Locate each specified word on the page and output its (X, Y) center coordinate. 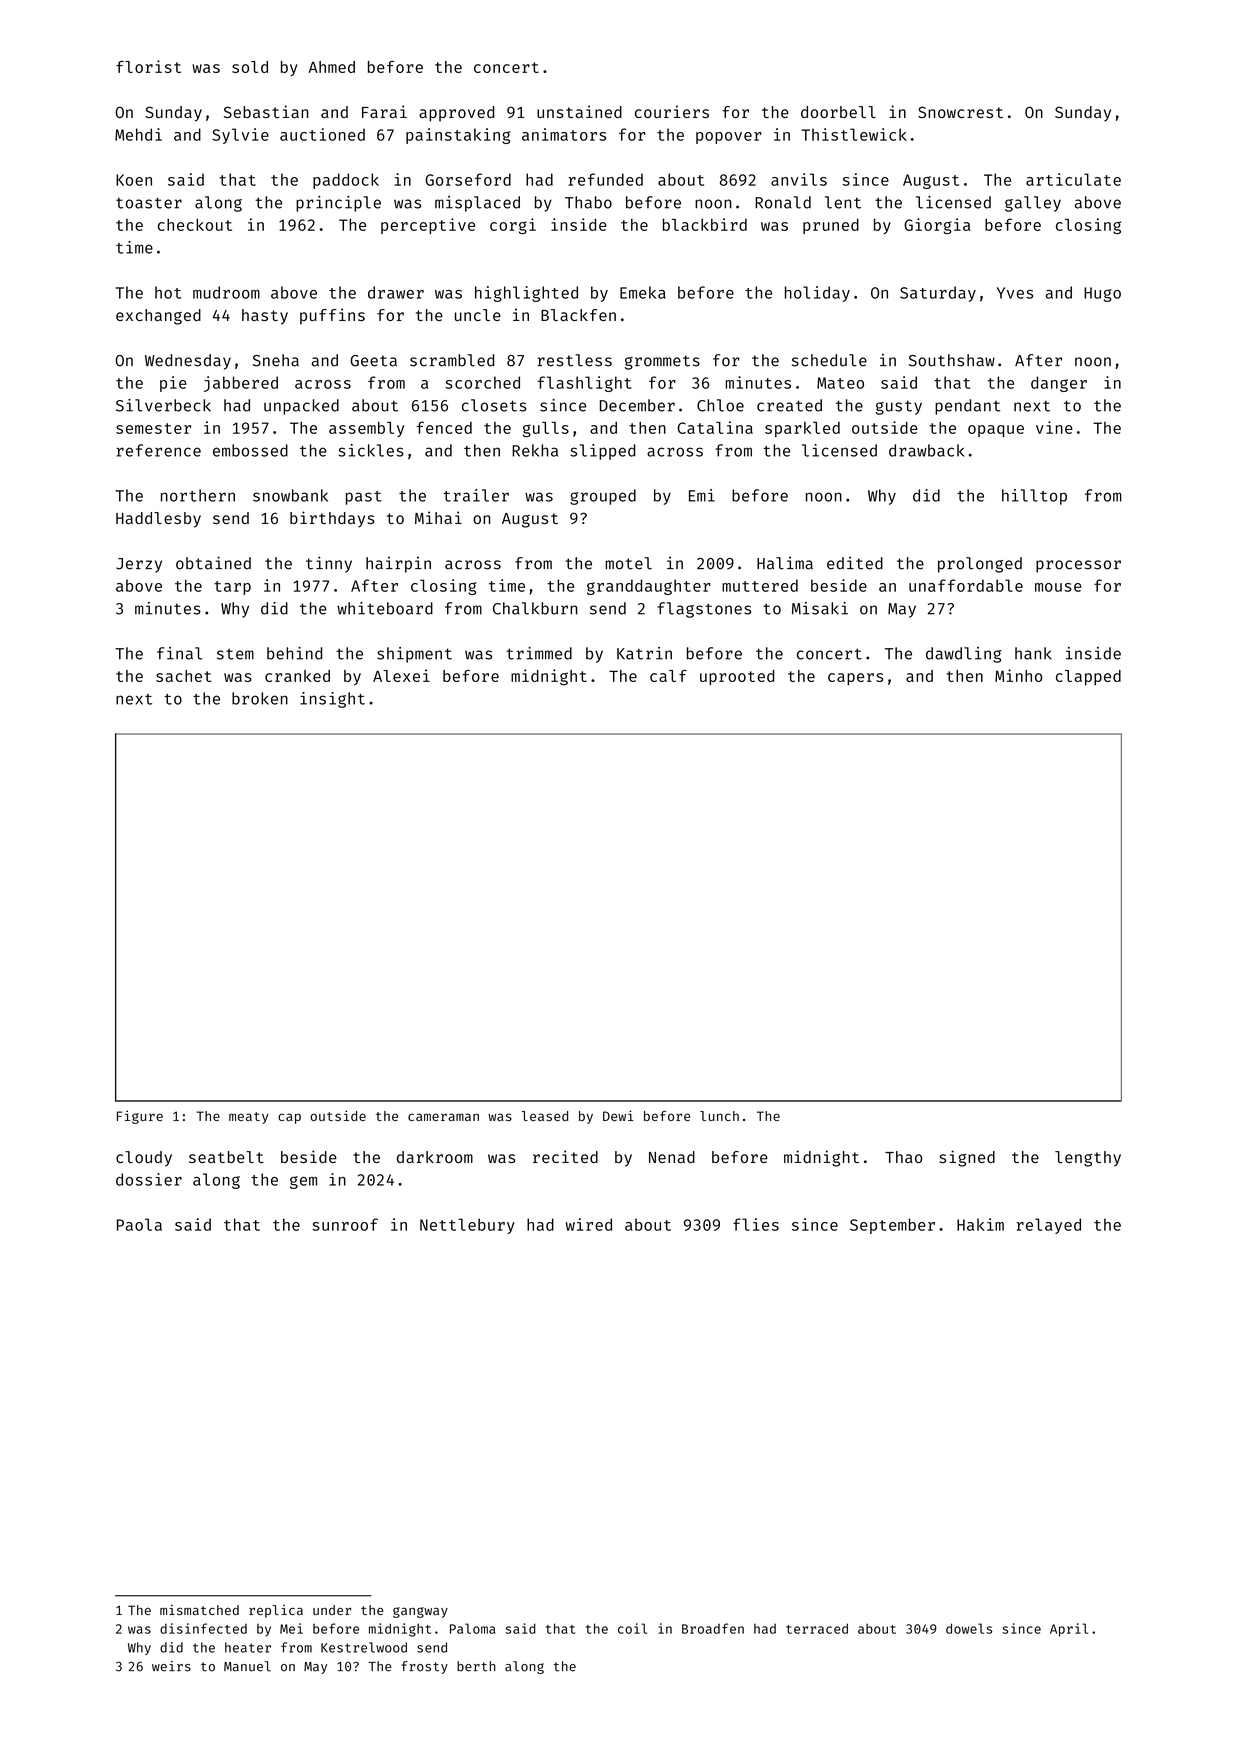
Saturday (938, 294)
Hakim (980, 1224)
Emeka (643, 292)
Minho (1019, 675)
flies (756, 1224)
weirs (171, 1666)
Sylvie (240, 136)
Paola (139, 1224)
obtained (213, 563)
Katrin (644, 653)
